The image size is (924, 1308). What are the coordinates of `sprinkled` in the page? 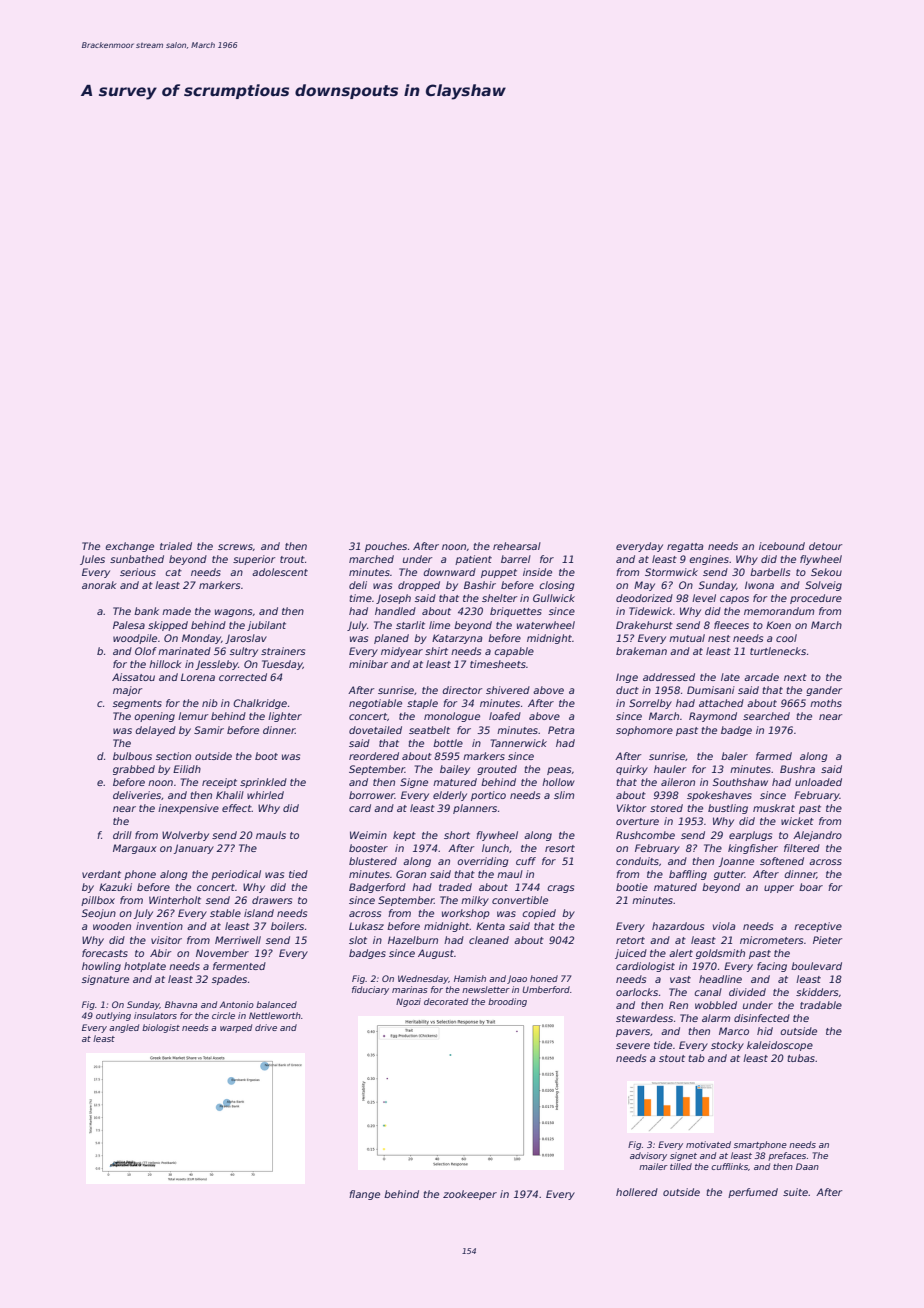 It's located at (263, 783).
